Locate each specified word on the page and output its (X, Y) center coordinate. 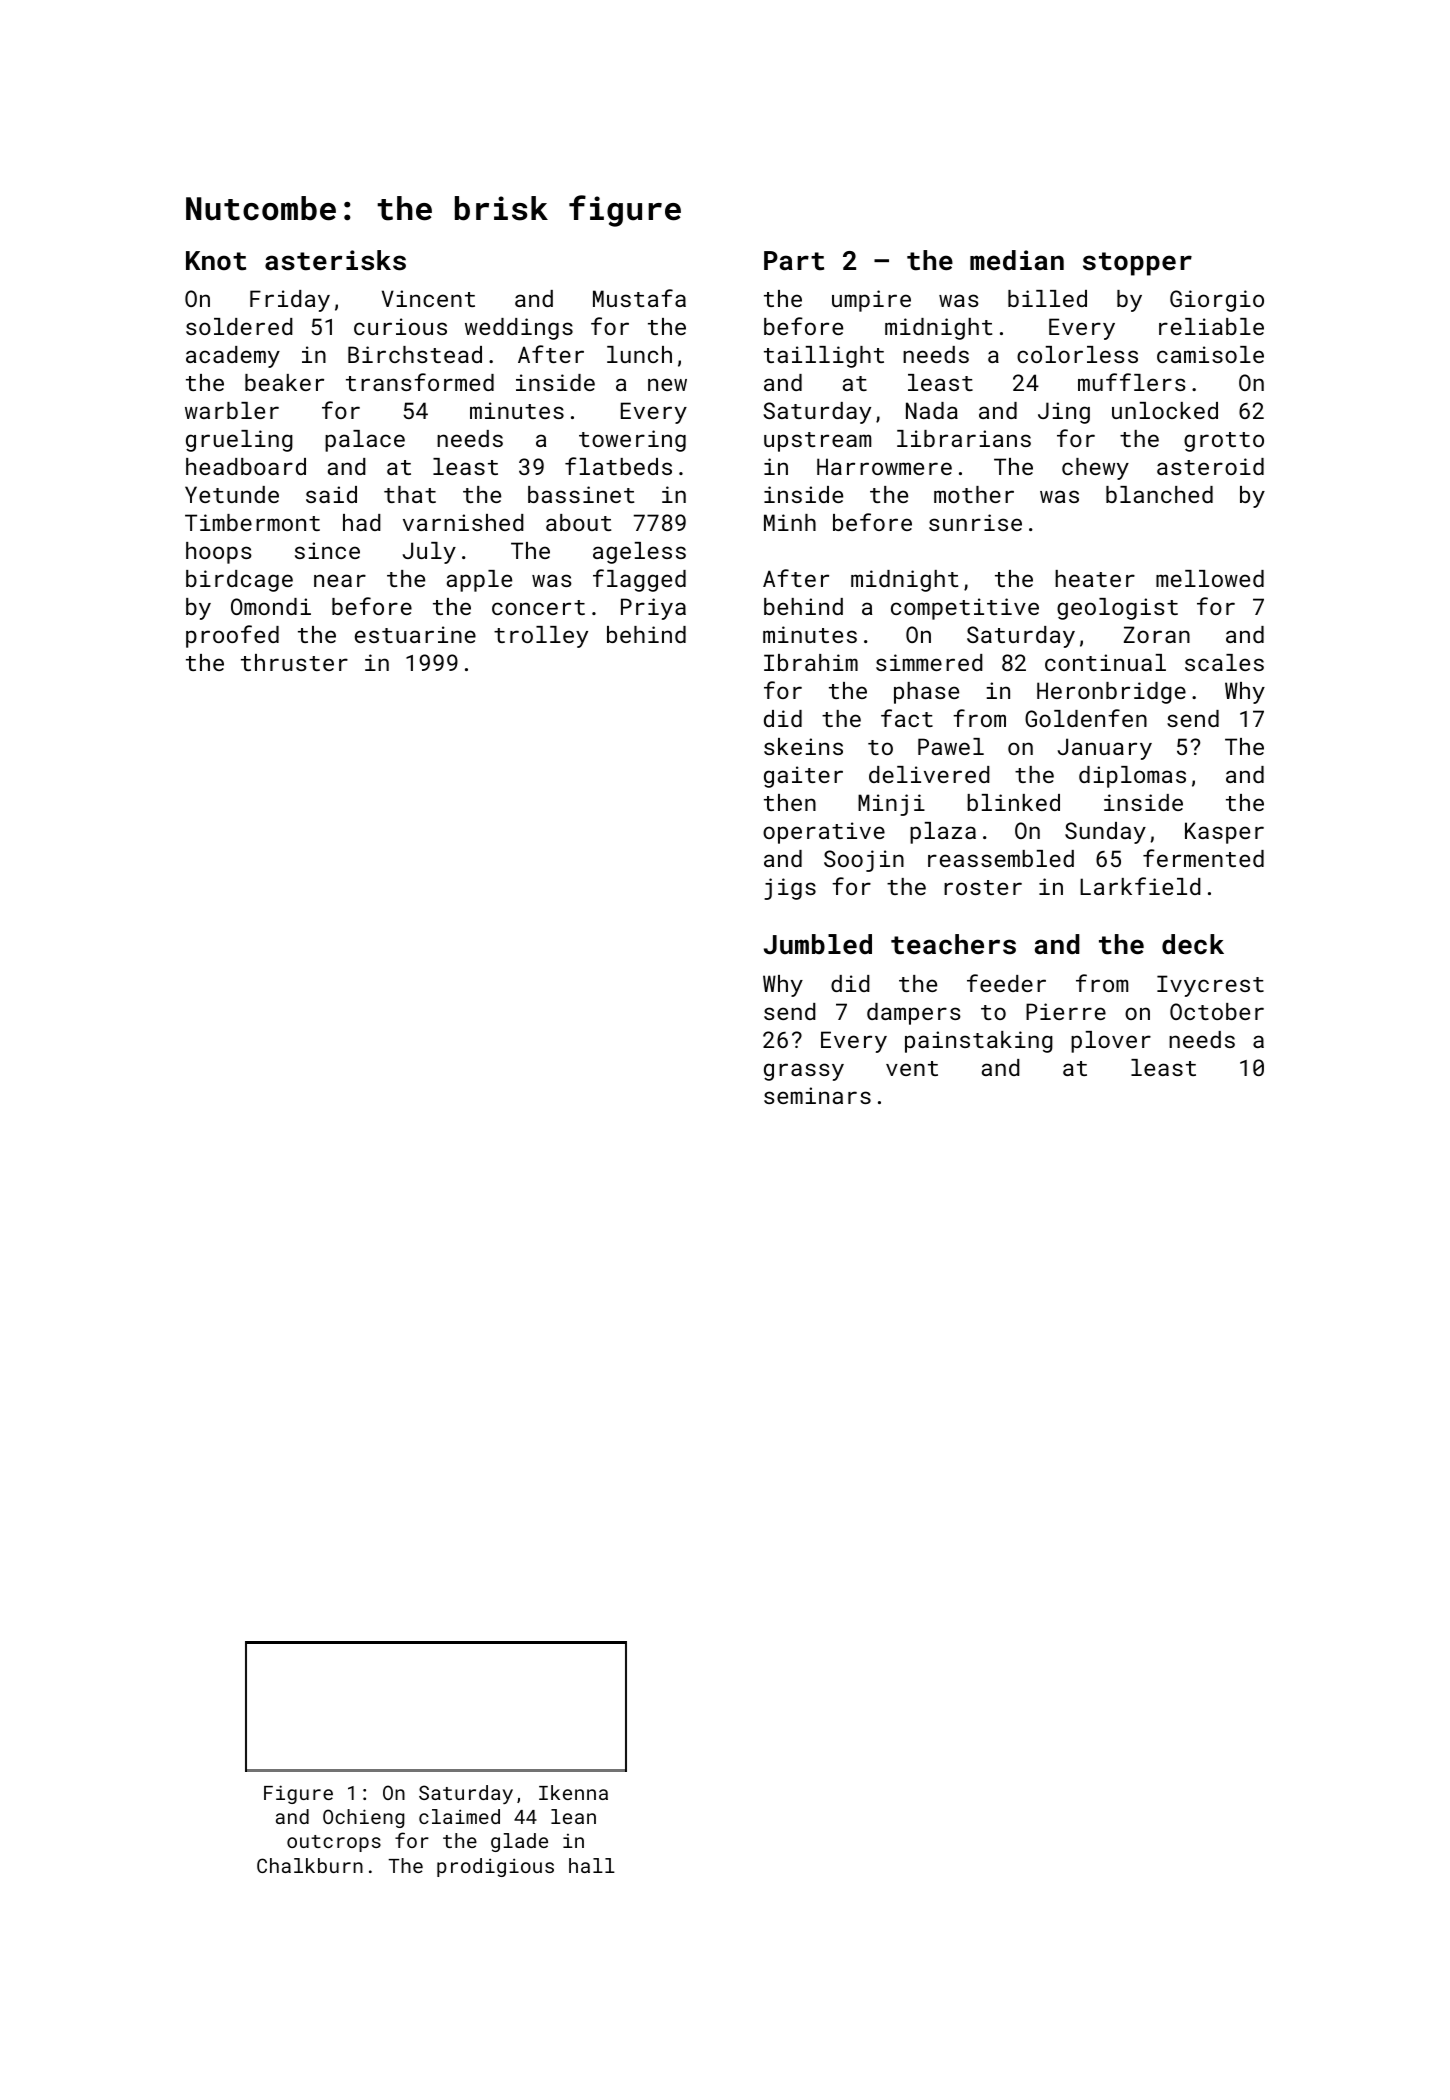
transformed (420, 382)
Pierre (1066, 1011)
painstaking (979, 1042)
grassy (804, 1072)
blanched (1159, 494)
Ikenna (573, 1792)
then (790, 802)
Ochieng (363, 1818)
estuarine (415, 634)
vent (912, 1068)
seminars (817, 1095)
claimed (459, 1816)
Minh (790, 522)
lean (573, 1816)
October (1217, 1011)
